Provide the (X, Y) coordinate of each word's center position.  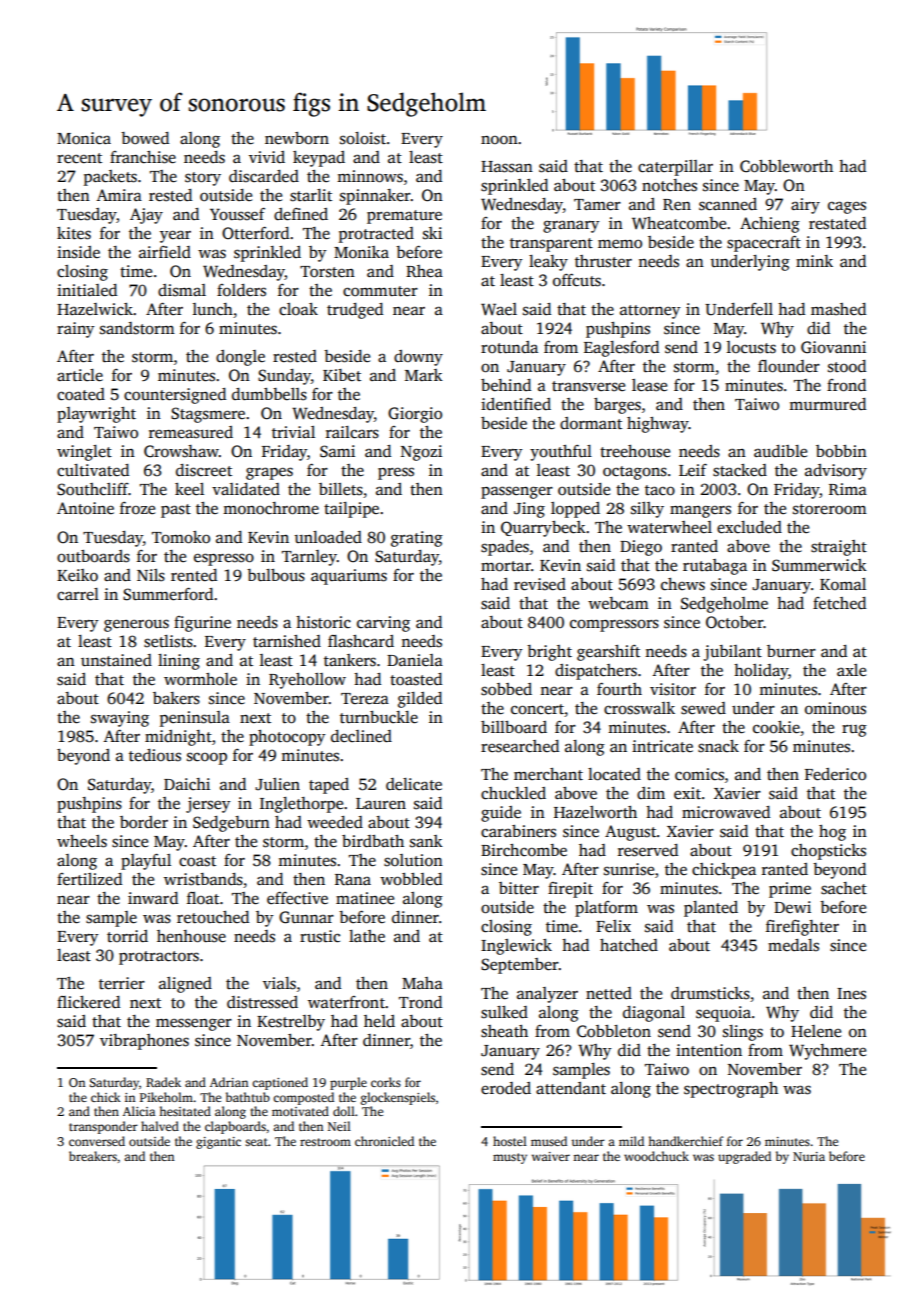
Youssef (237, 214)
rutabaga (715, 567)
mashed (838, 309)
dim (651, 793)
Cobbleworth (786, 166)
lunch (213, 309)
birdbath (373, 841)
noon (499, 140)
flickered (88, 1002)
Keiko (77, 575)
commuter (380, 291)
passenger (517, 492)
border (144, 822)
